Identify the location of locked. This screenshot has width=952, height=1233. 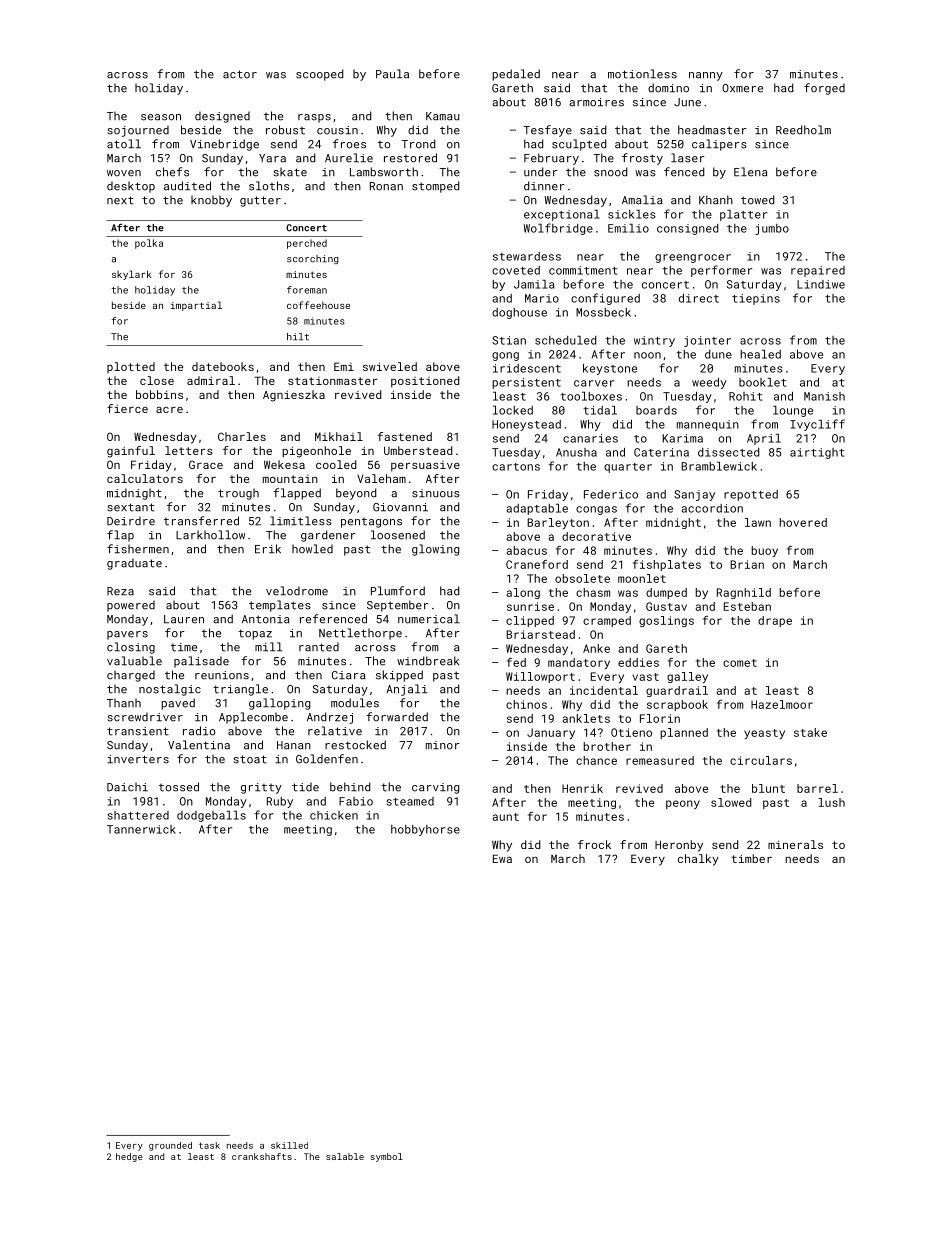
(513, 410).
